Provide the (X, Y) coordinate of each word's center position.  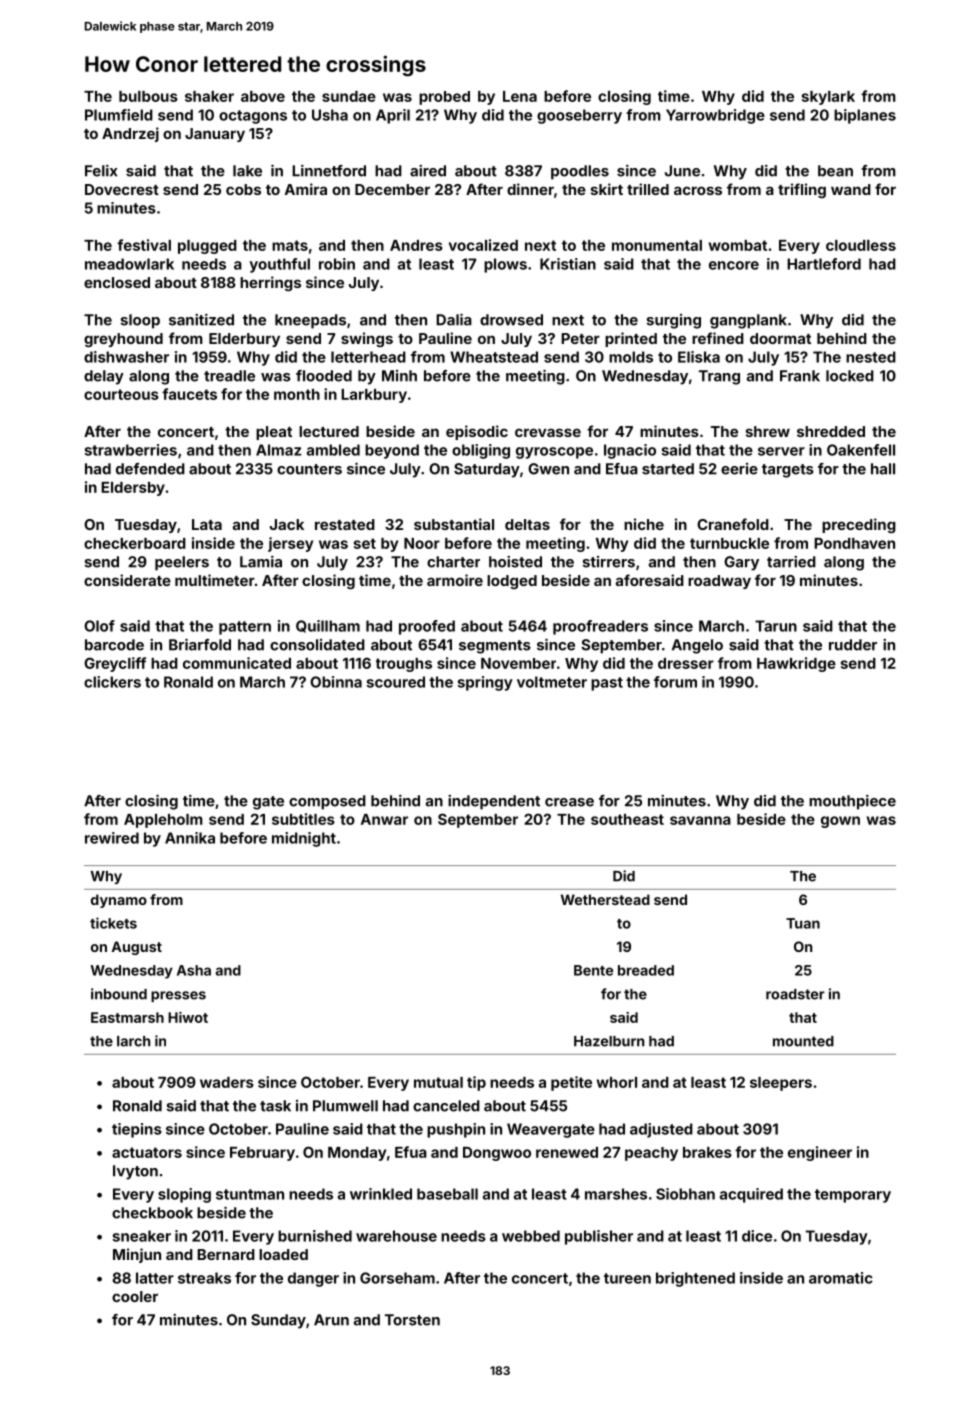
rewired (112, 838)
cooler (135, 1296)
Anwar (384, 819)
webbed (531, 1236)
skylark (828, 98)
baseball (447, 1194)
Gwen (548, 469)
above (263, 96)
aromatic (841, 1278)
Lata (207, 524)
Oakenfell (861, 450)
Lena (520, 96)
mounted (803, 1041)
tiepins (137, 1130)
